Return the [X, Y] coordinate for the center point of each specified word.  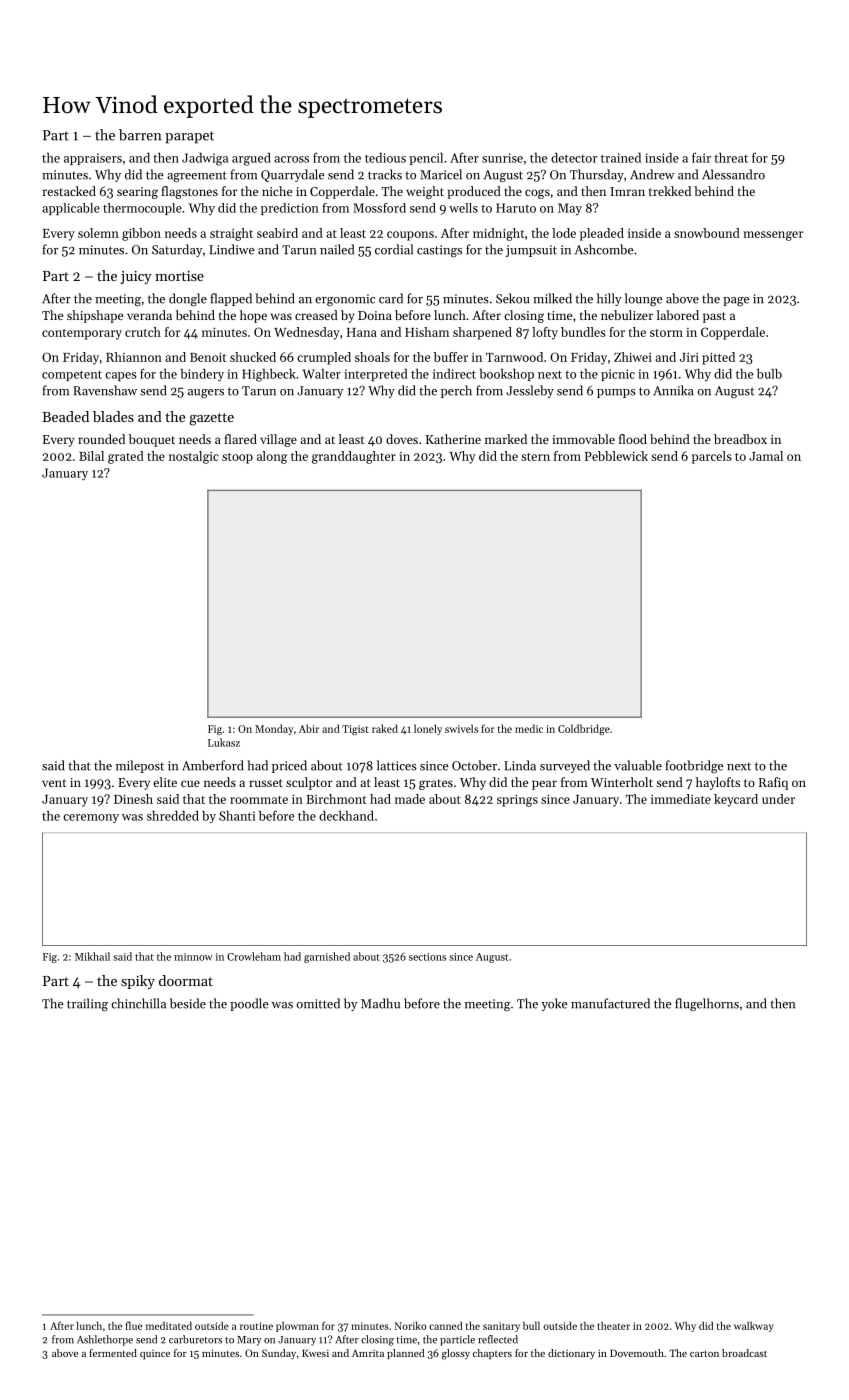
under [778, 799]
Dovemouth [637, 1353]
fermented [113, 1353]
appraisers [93, 159]
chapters [492, 1354]
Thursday [597, 175]
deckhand [346, 816]
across [291, 159]
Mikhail [92, 956]
